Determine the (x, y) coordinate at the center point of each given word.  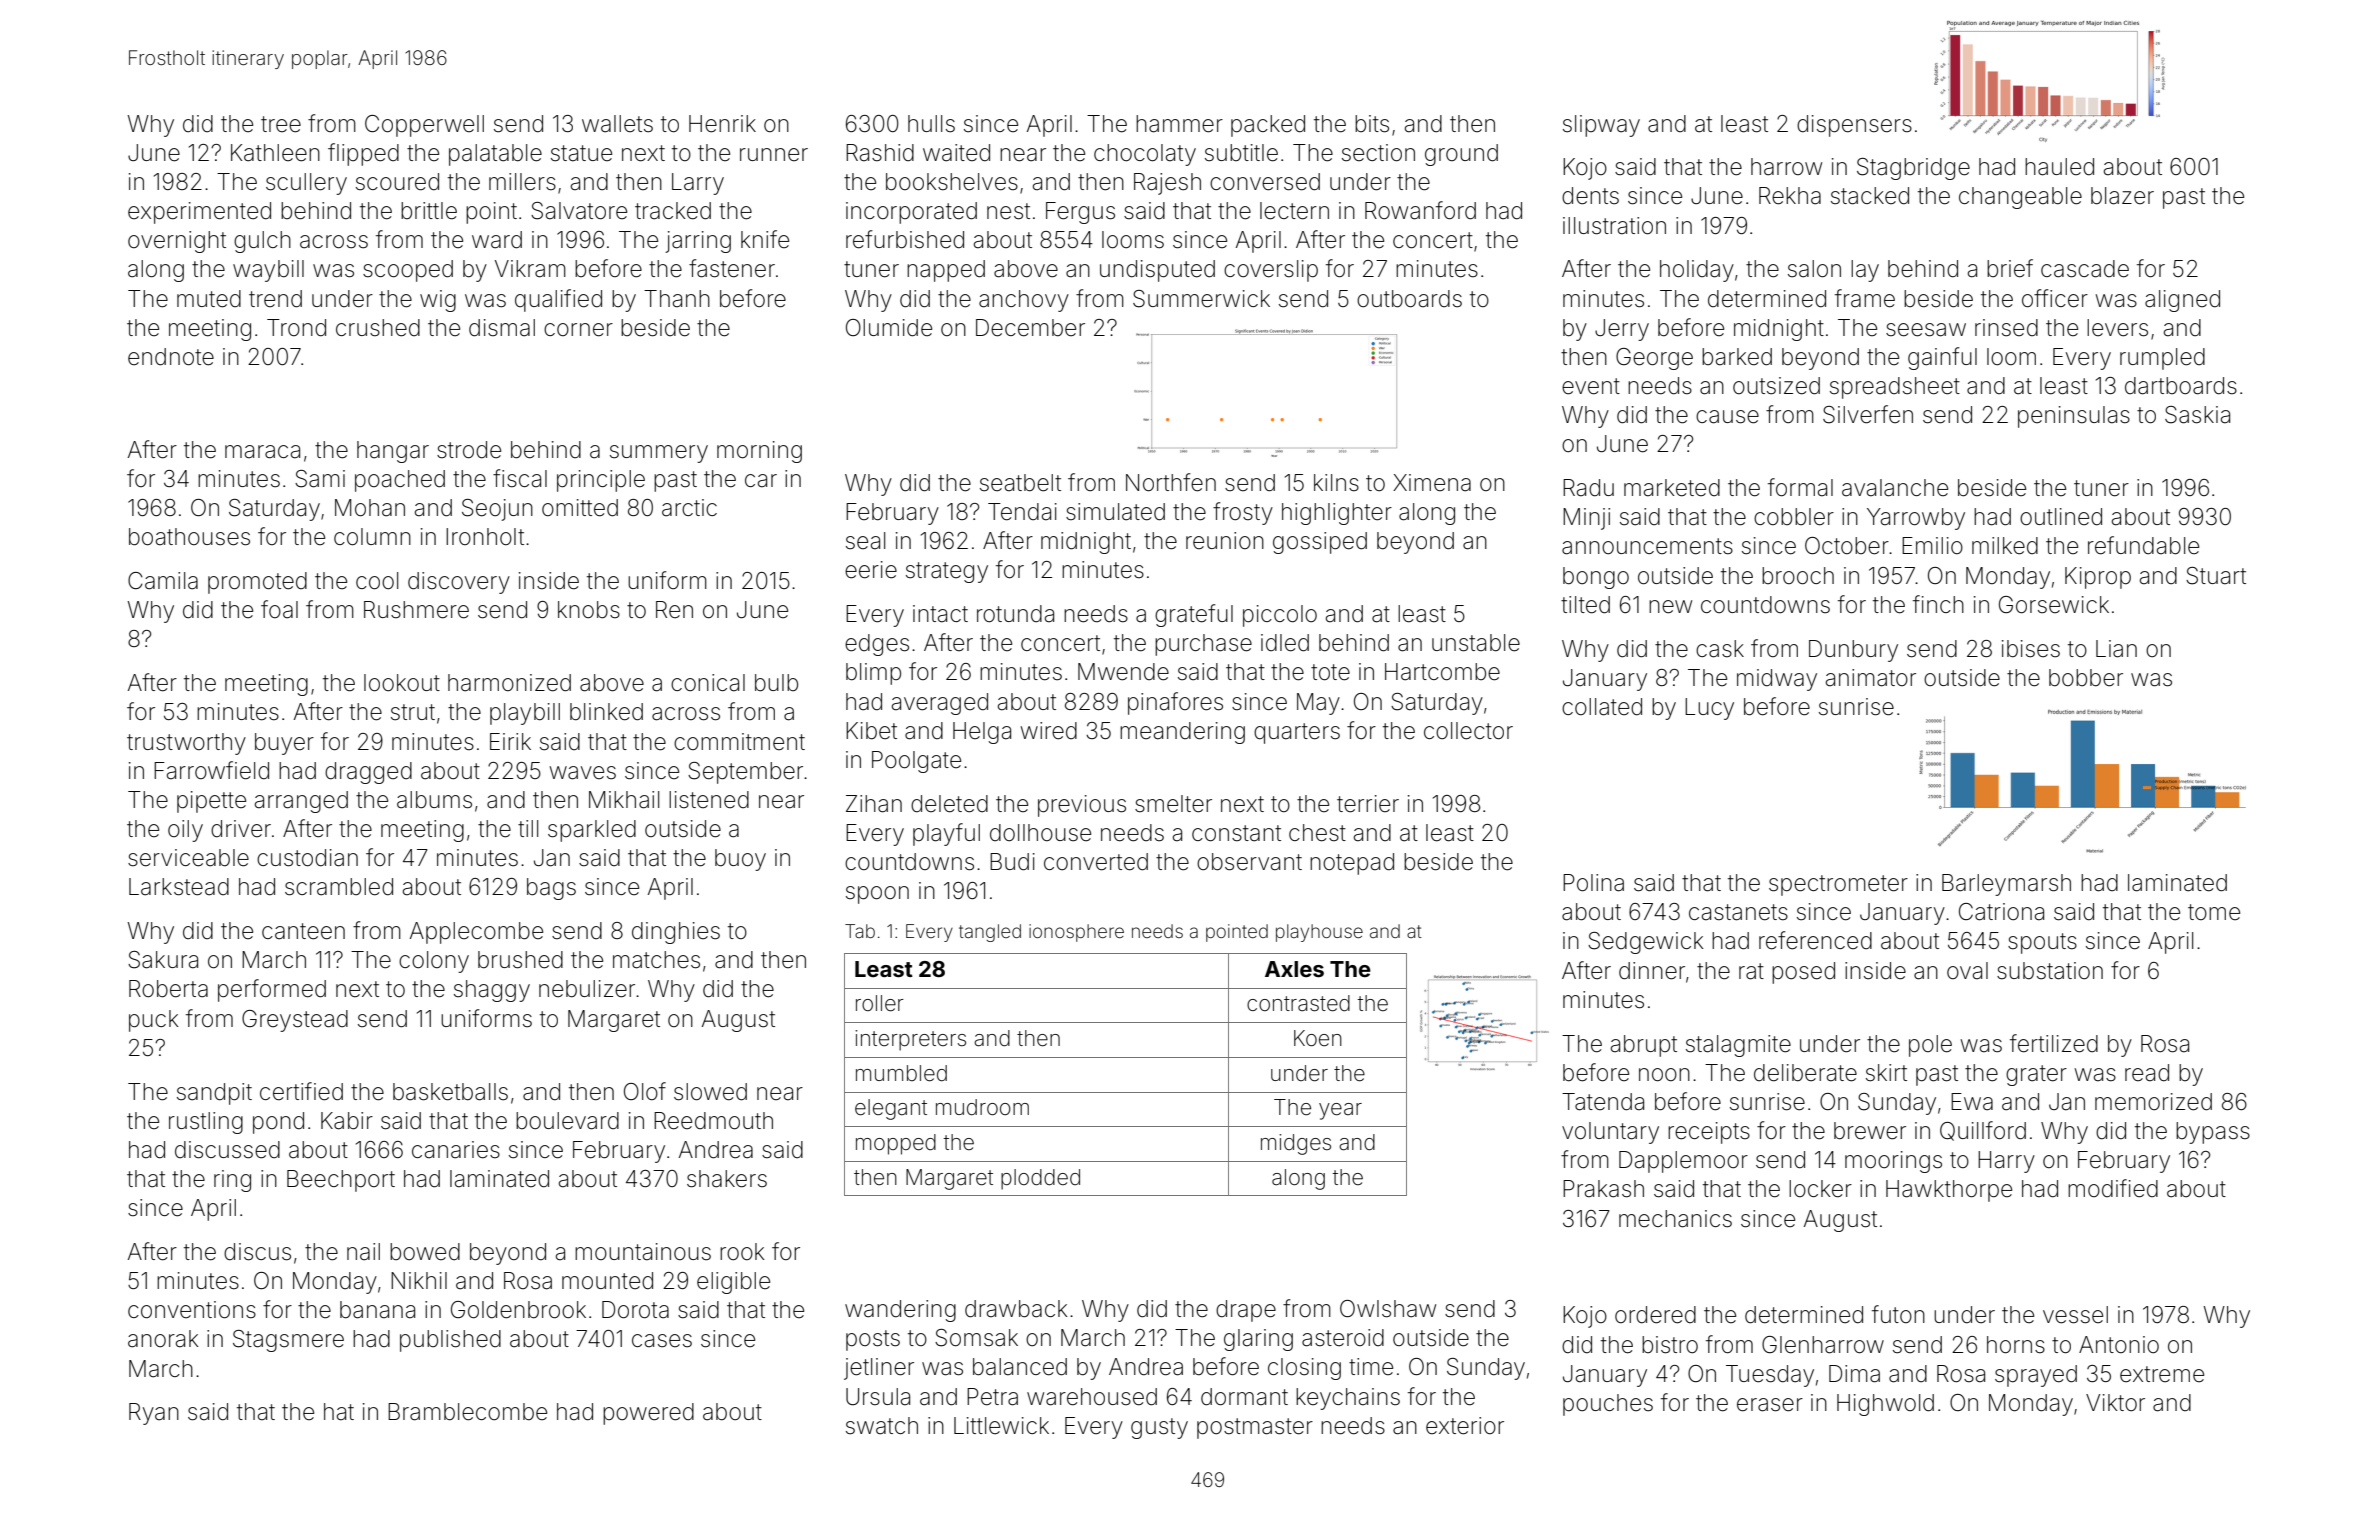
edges (877, 645)
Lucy (1709, 709)
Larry (698, 184)
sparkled (592, 831)
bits (1372, 124)
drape (1246, 1311)
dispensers (1854, 126)
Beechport (341, 1181)
